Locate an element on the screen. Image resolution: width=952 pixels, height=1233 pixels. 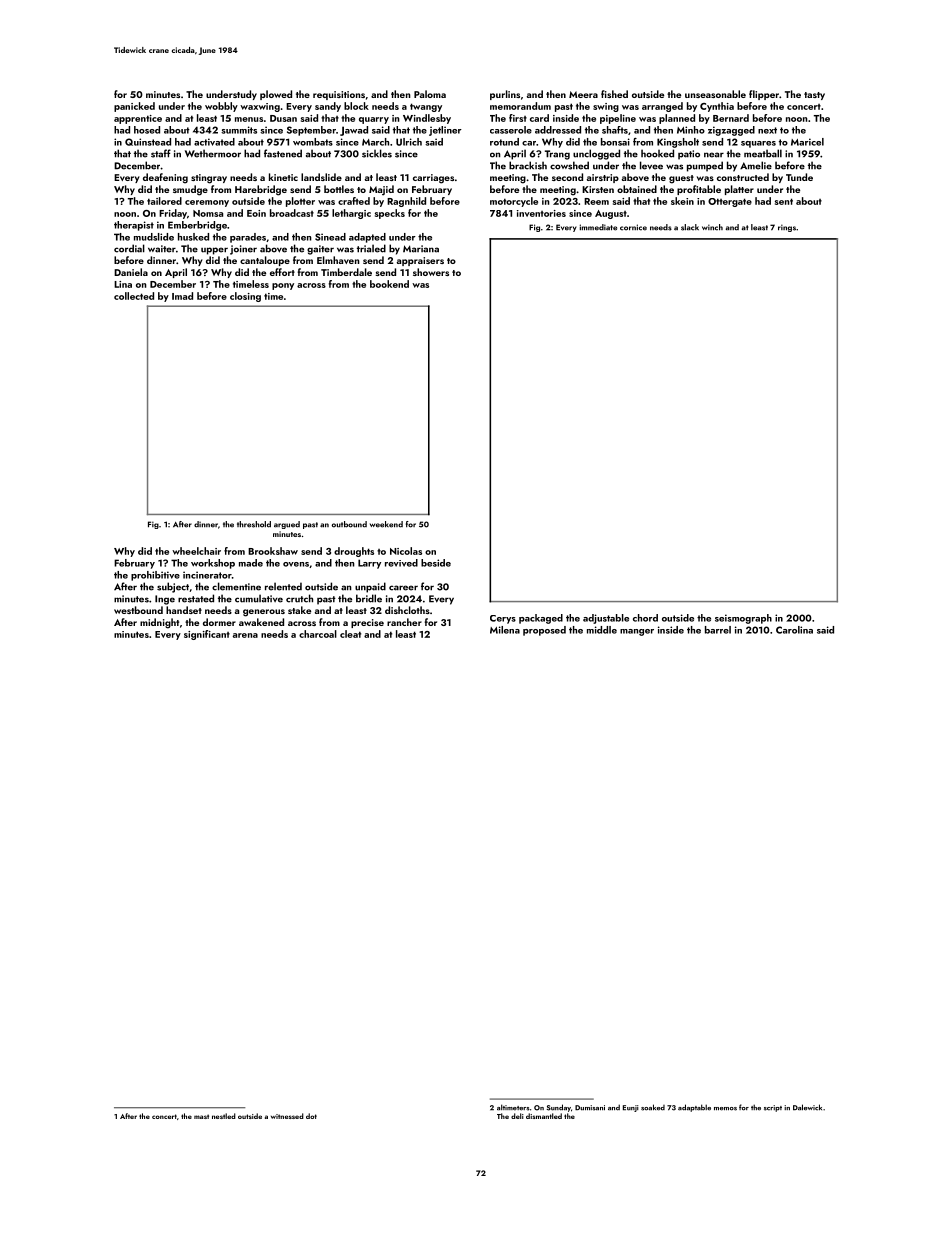
cleat is located at coordinates (350, 634).
